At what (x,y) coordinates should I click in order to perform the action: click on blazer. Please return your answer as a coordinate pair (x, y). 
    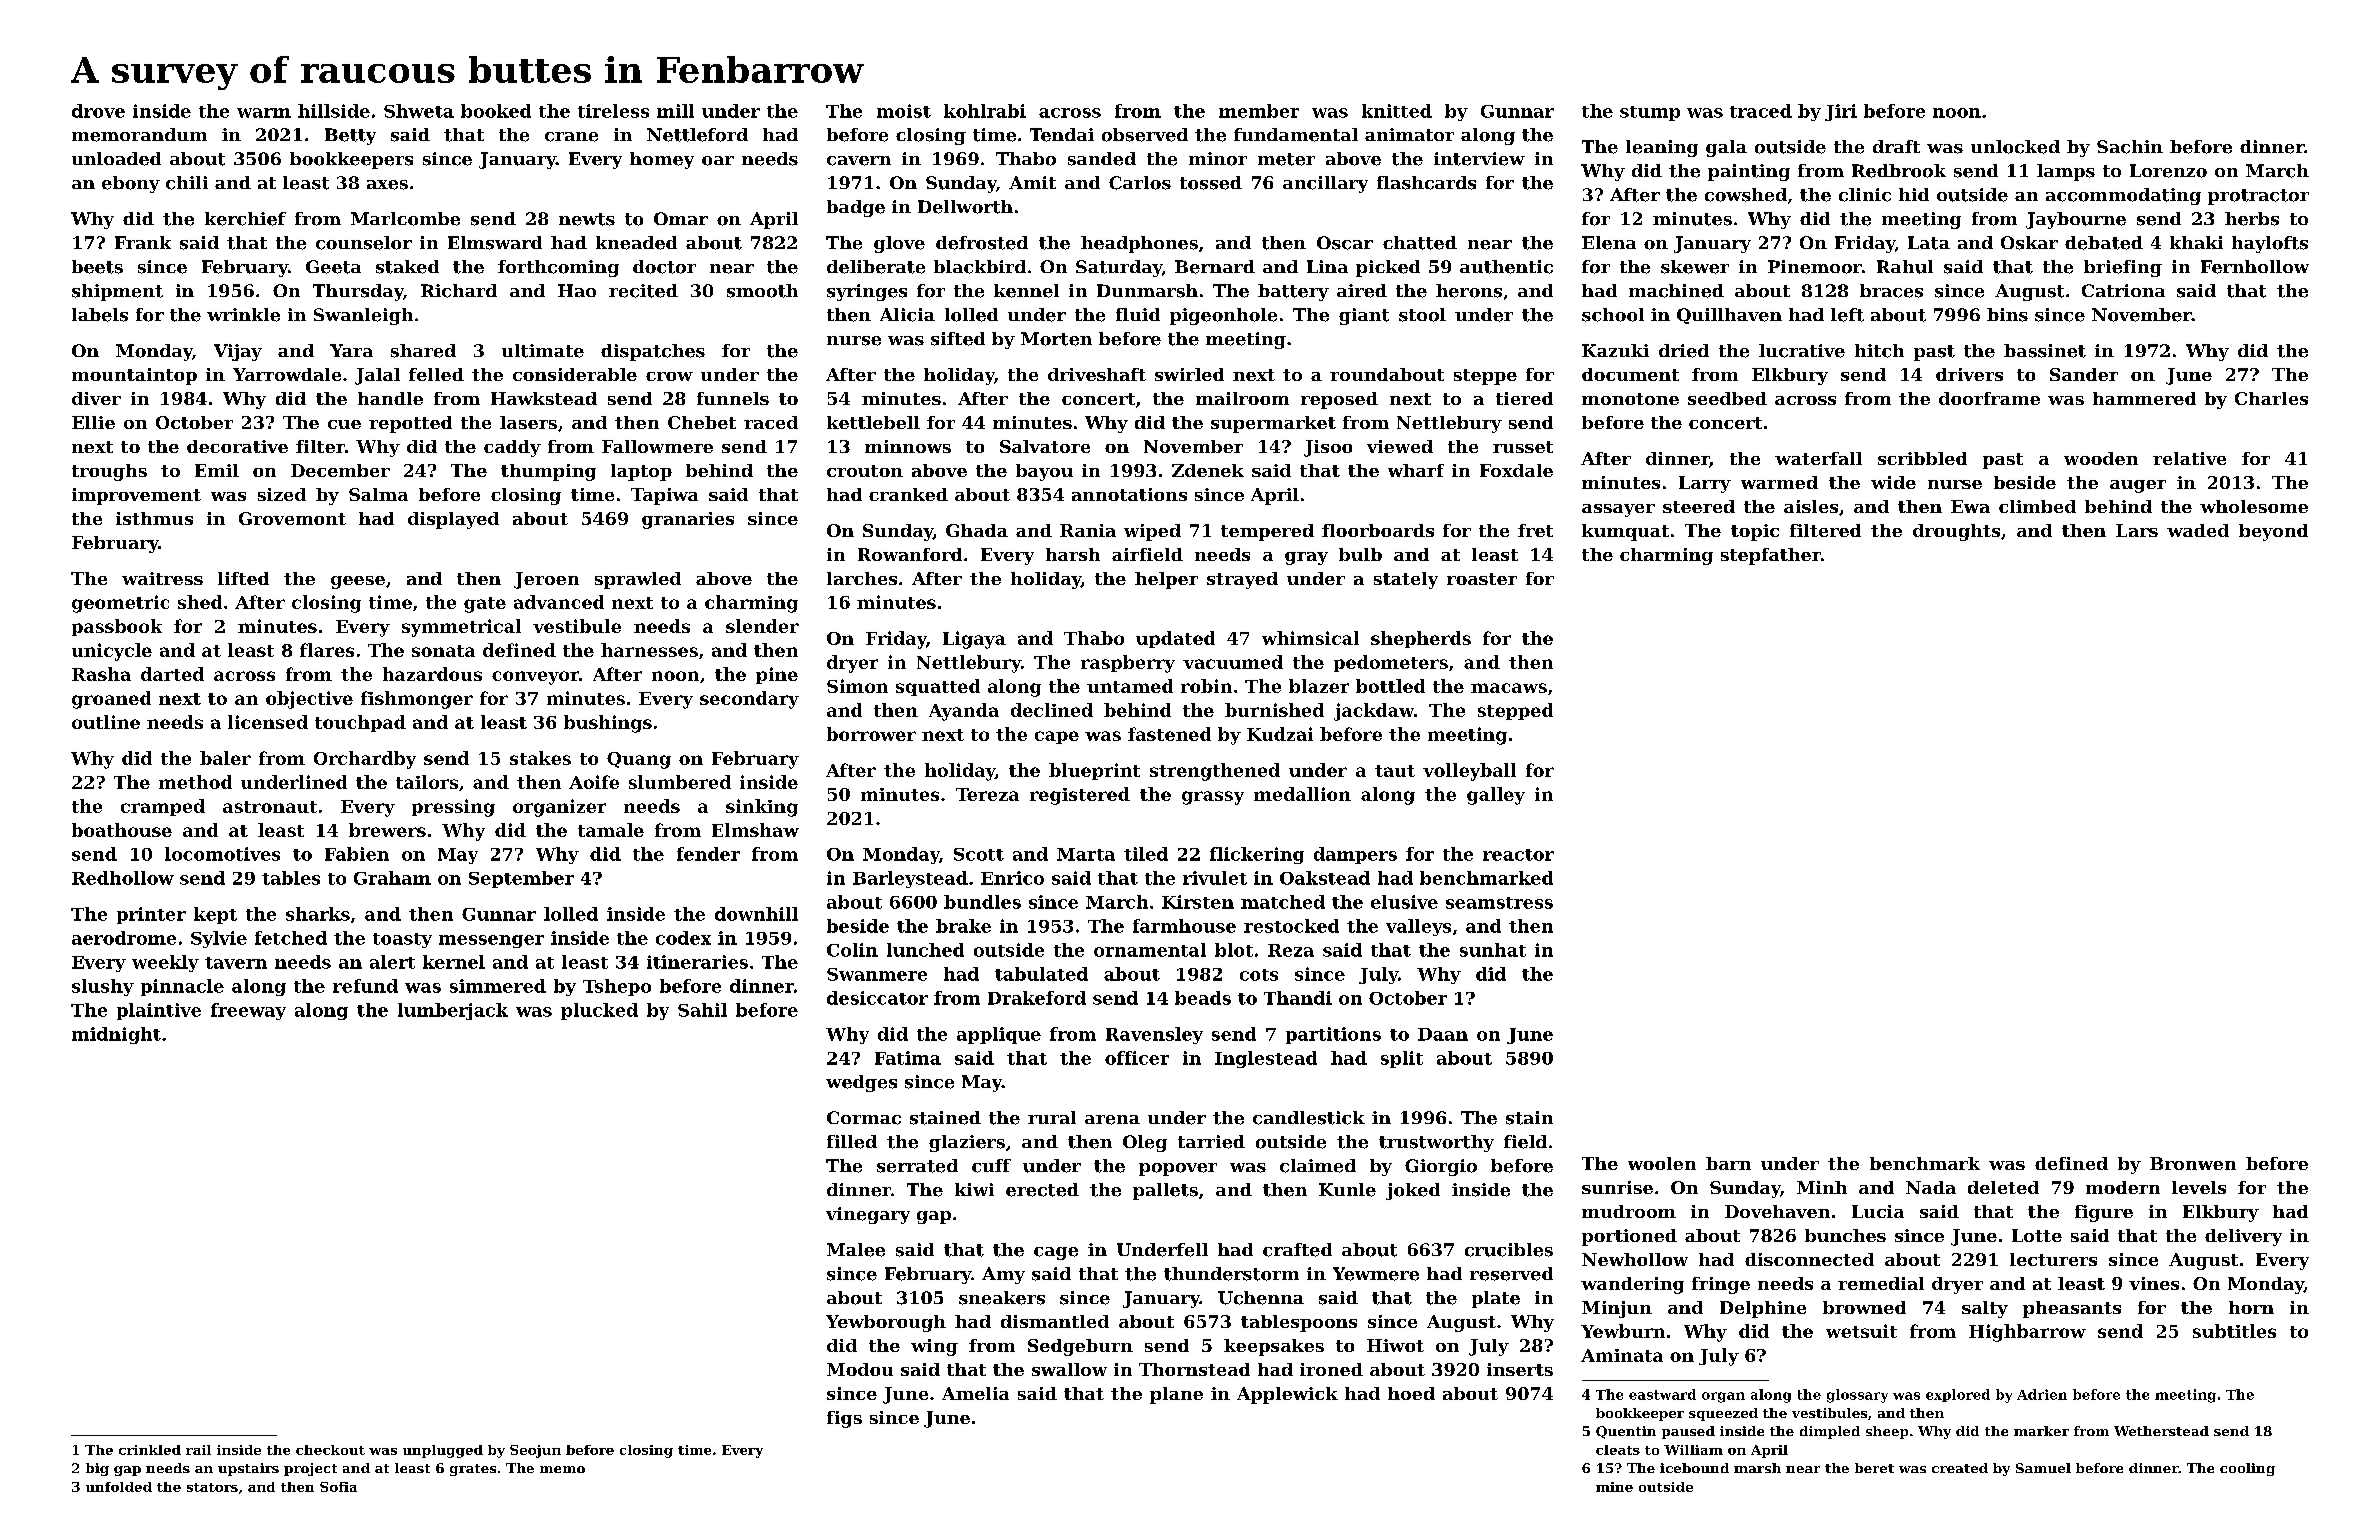
    Looking at the image, I should click on (1319, 686).
